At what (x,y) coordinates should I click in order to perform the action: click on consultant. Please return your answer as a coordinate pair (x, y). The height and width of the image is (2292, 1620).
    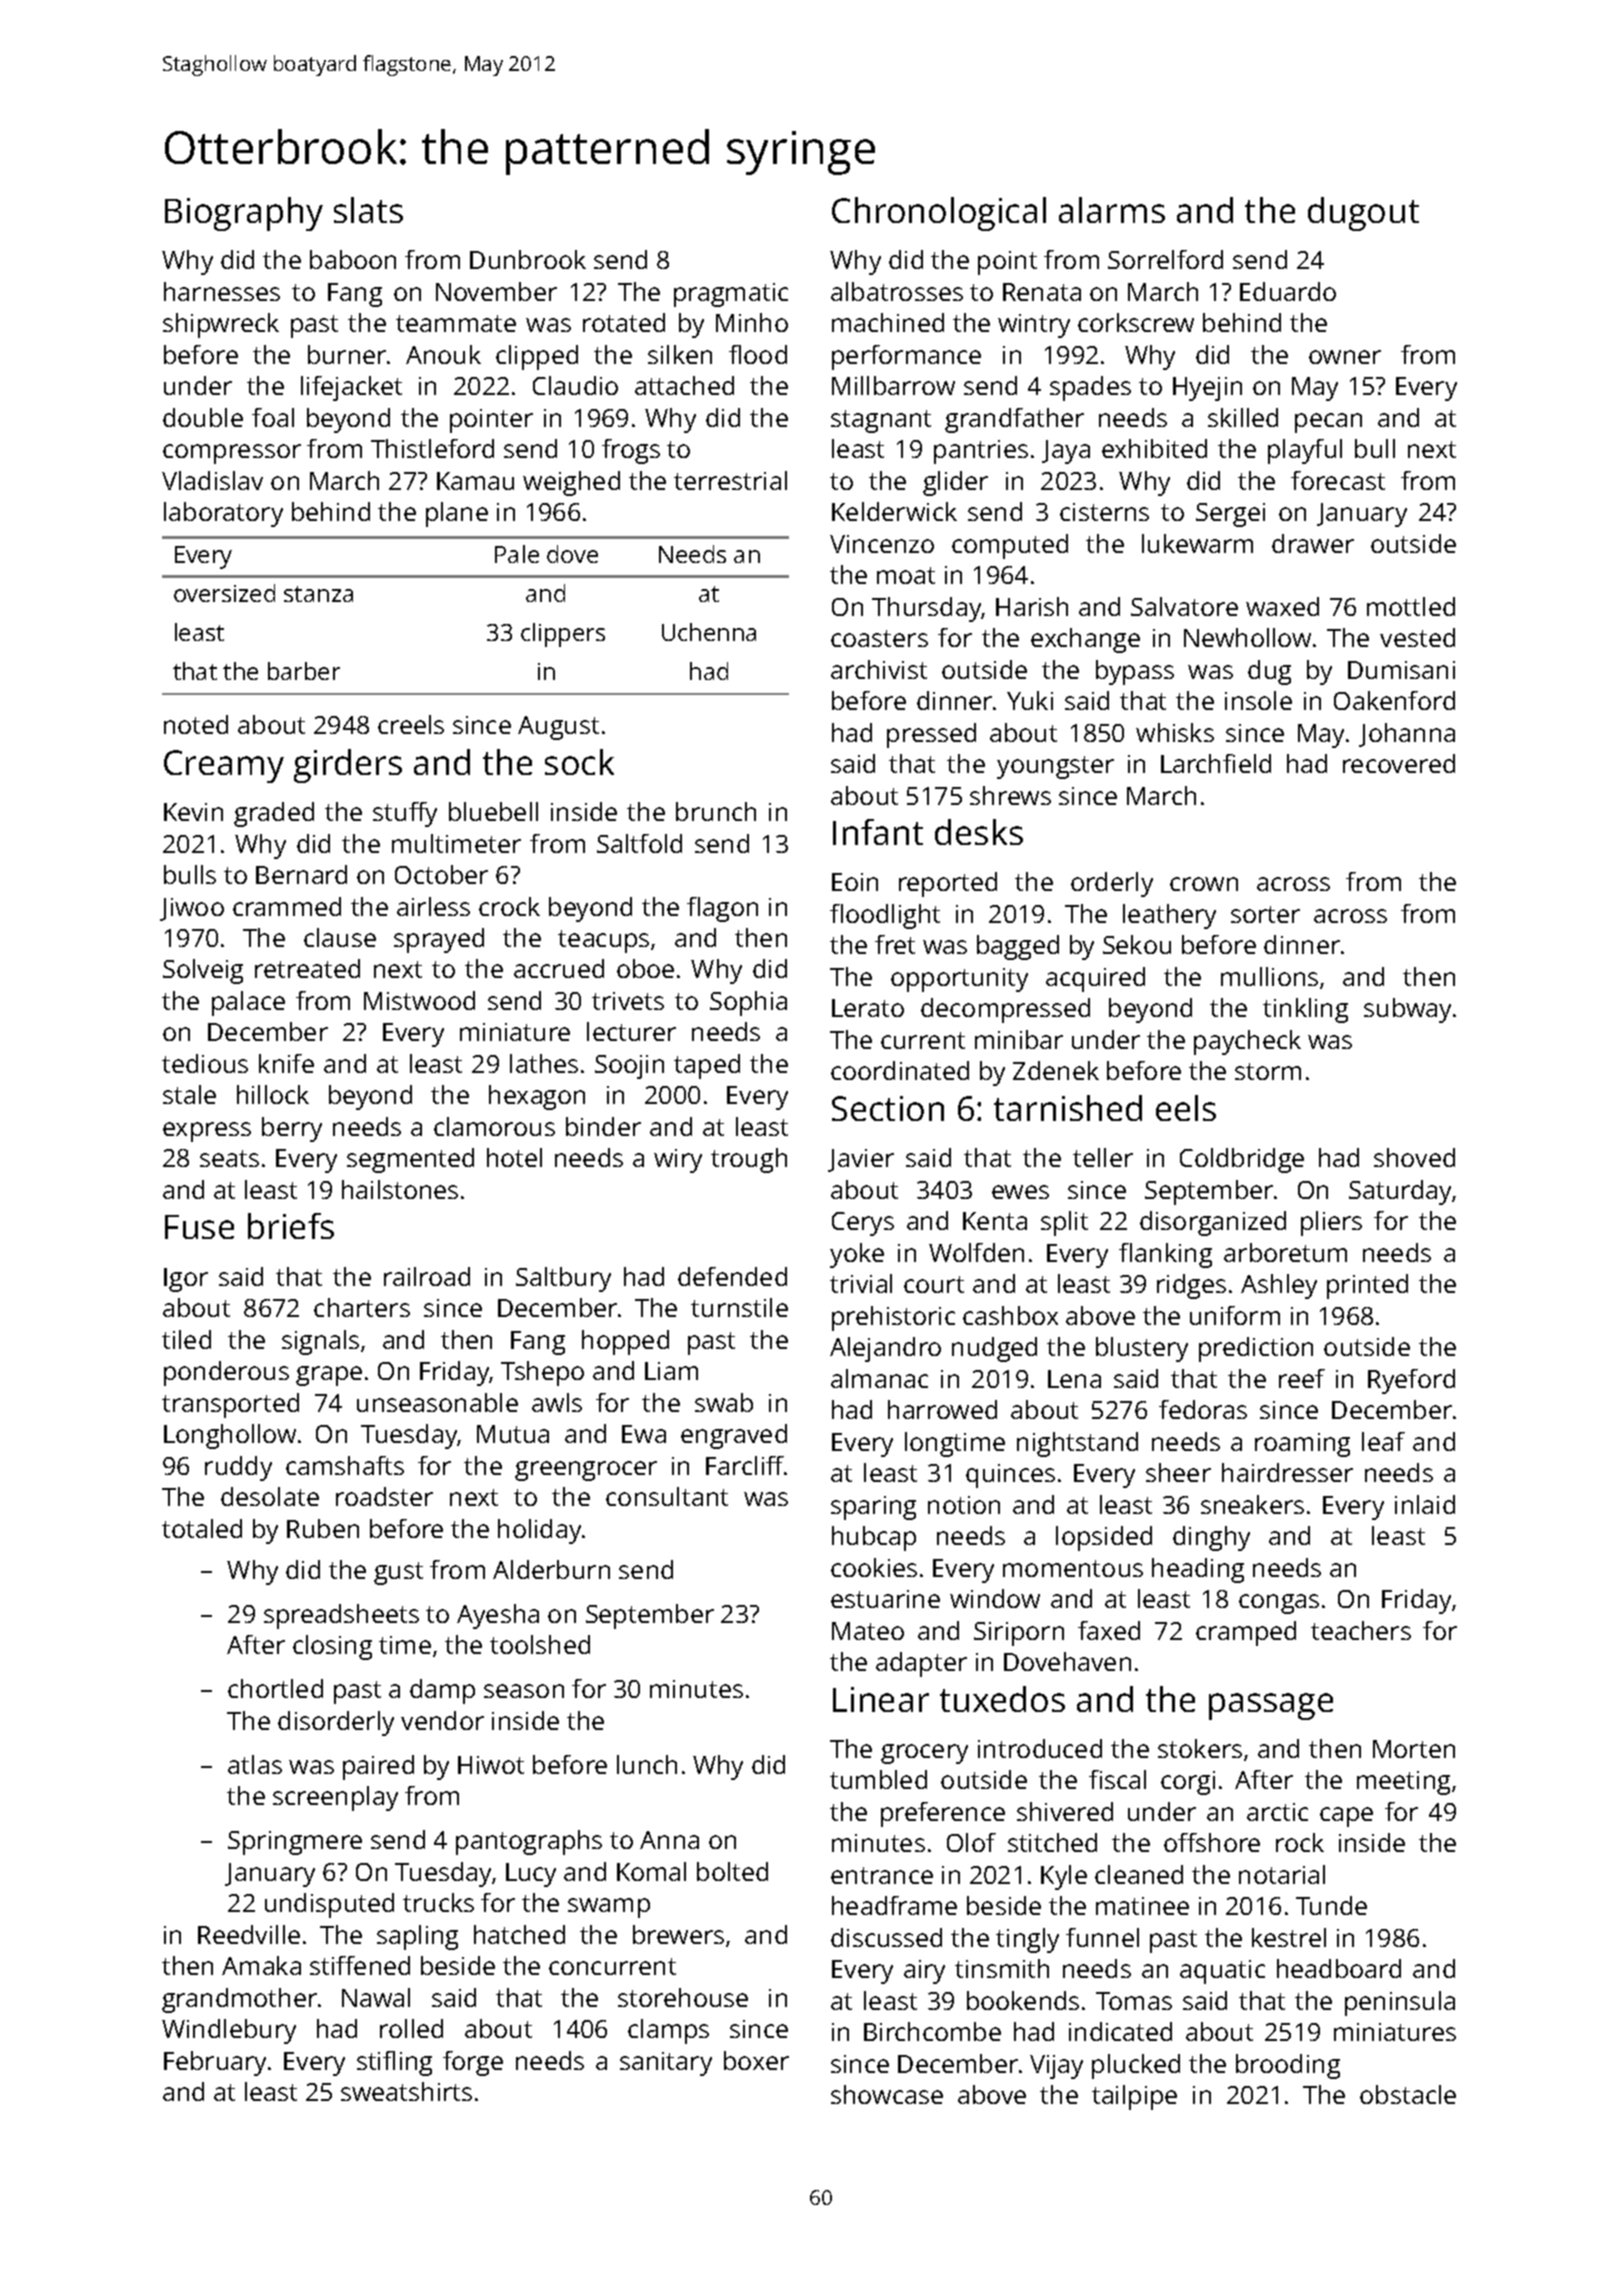
    Looking at the image, I should click on (667, 1496).
